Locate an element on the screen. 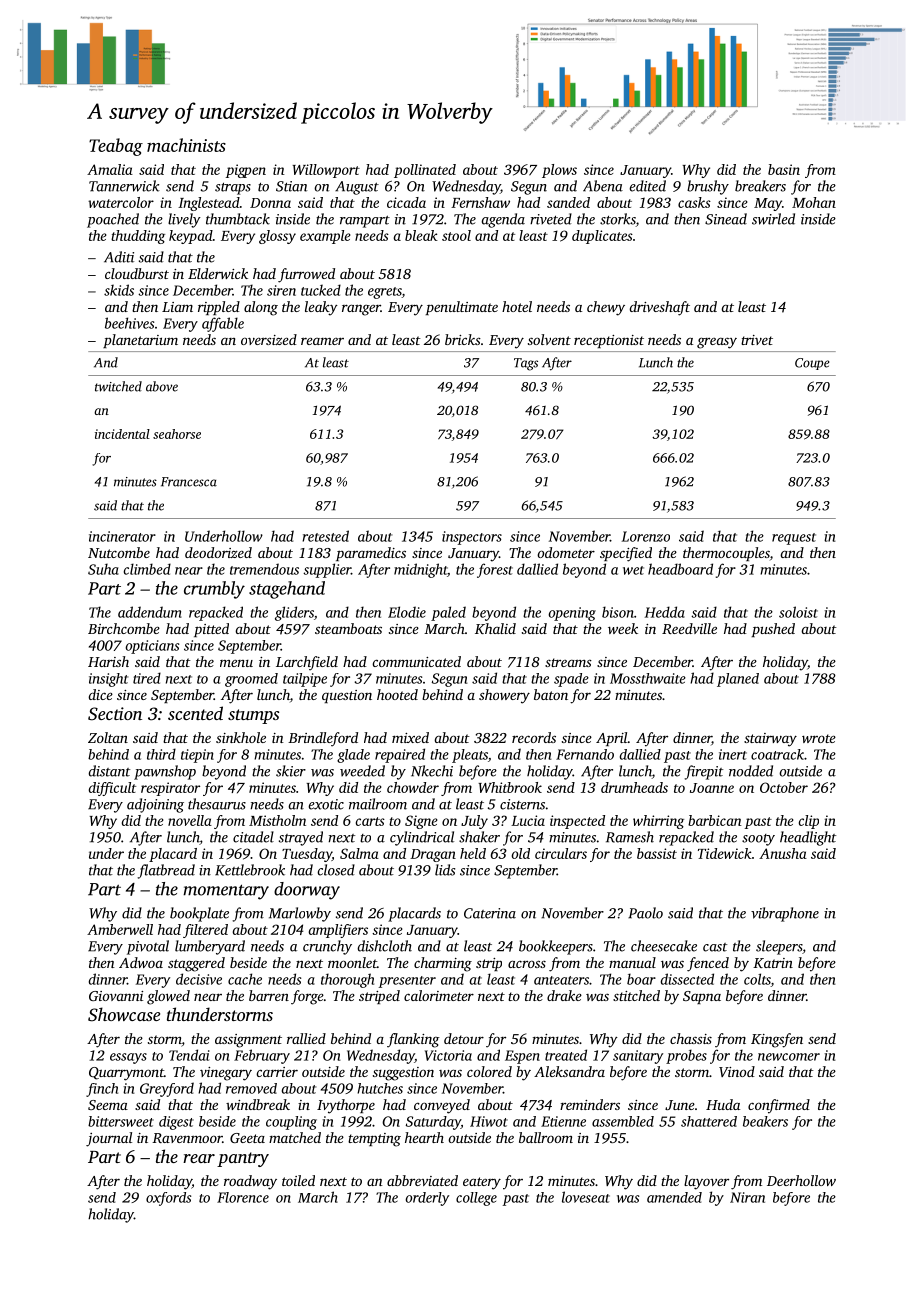 The height and width of the screenshot is (1308, 924). momentary is located at coordinates (226, 892).
